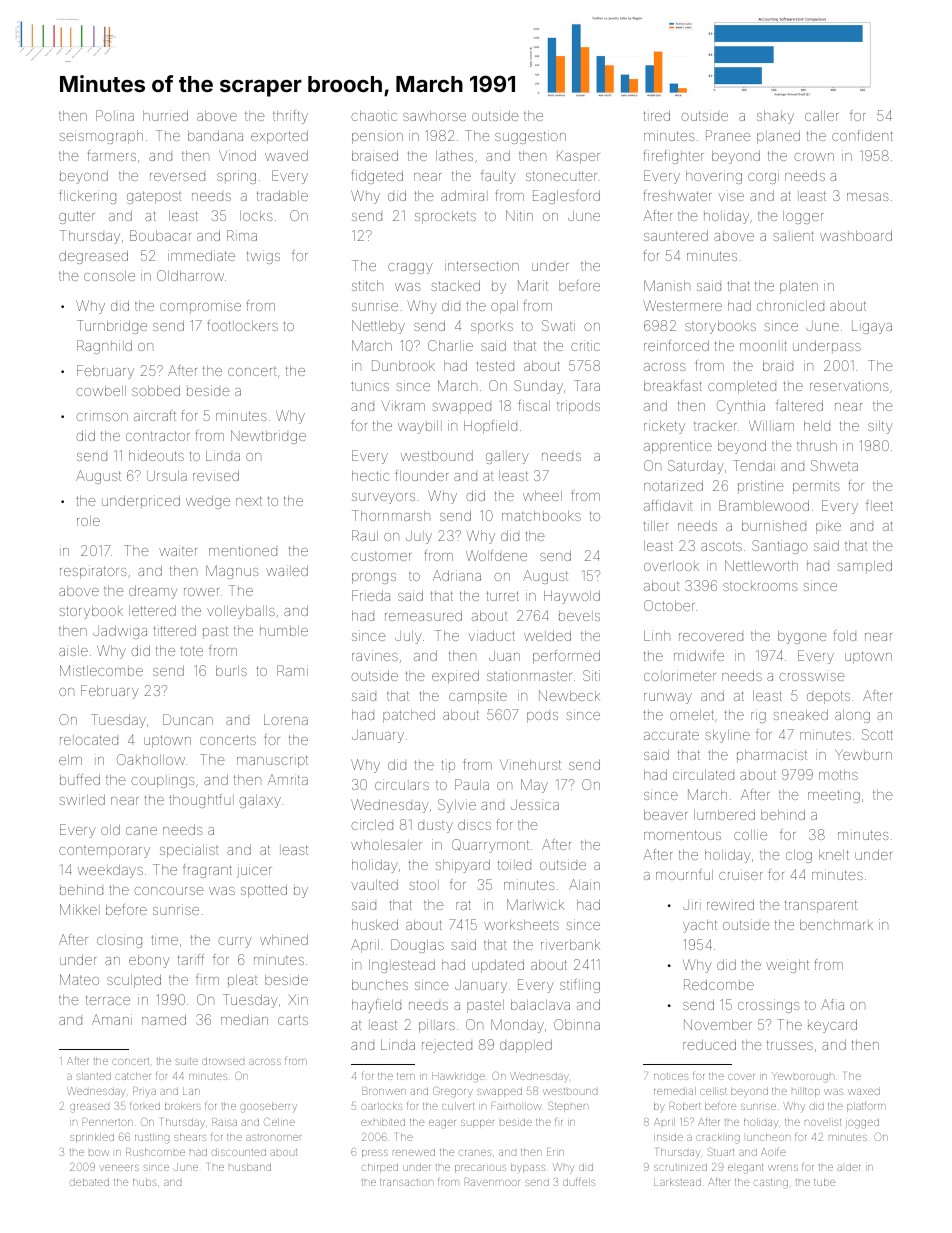 The image size is (952, 1233). What do you see at coordinates (190, 275) in the document?
I see `Oldharrow` at bounding box center [190, 275].
